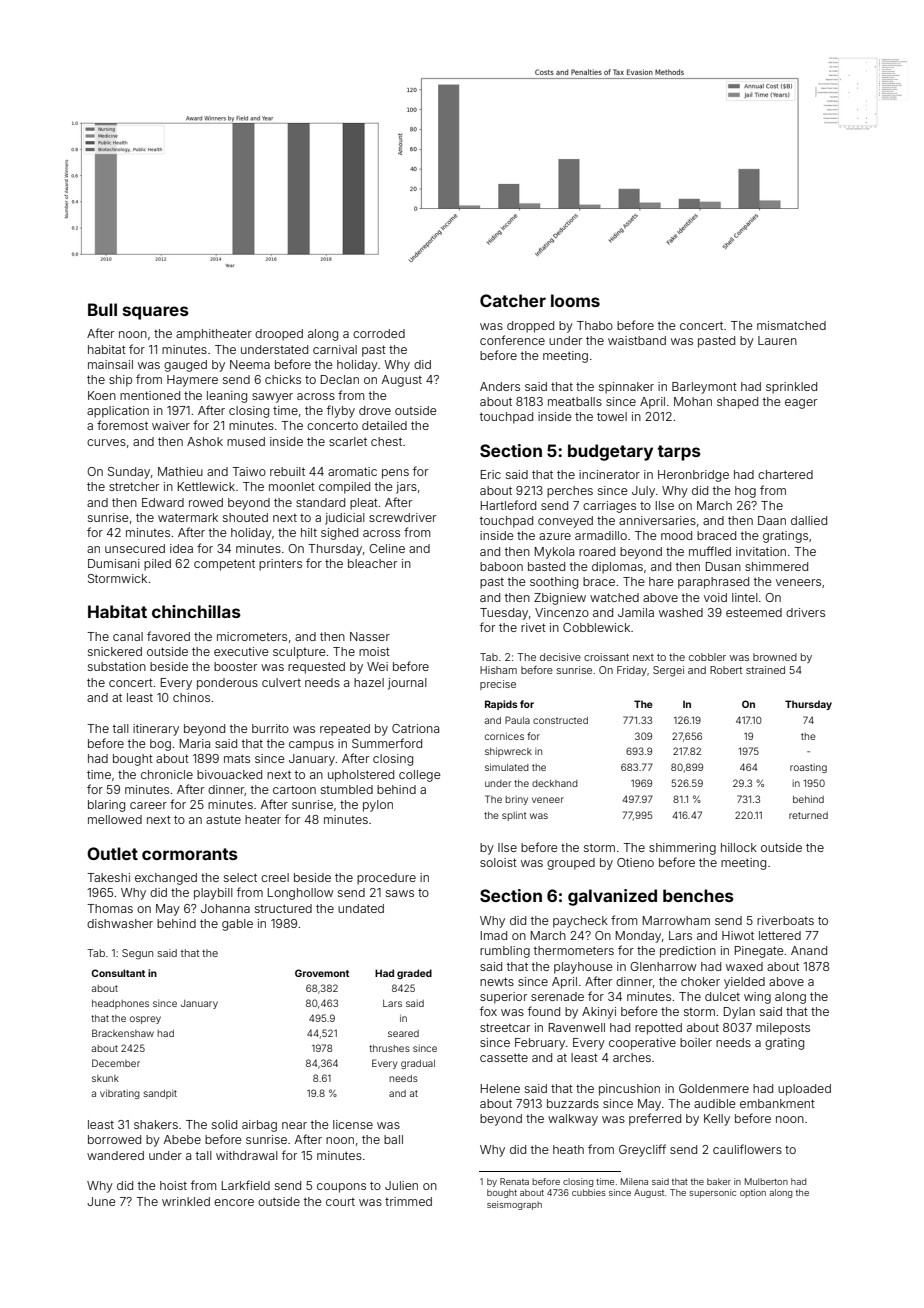 Image resolution: width=924 pixels, height=1308 pixels. I want to click on esteemed, so click(754, 612).
